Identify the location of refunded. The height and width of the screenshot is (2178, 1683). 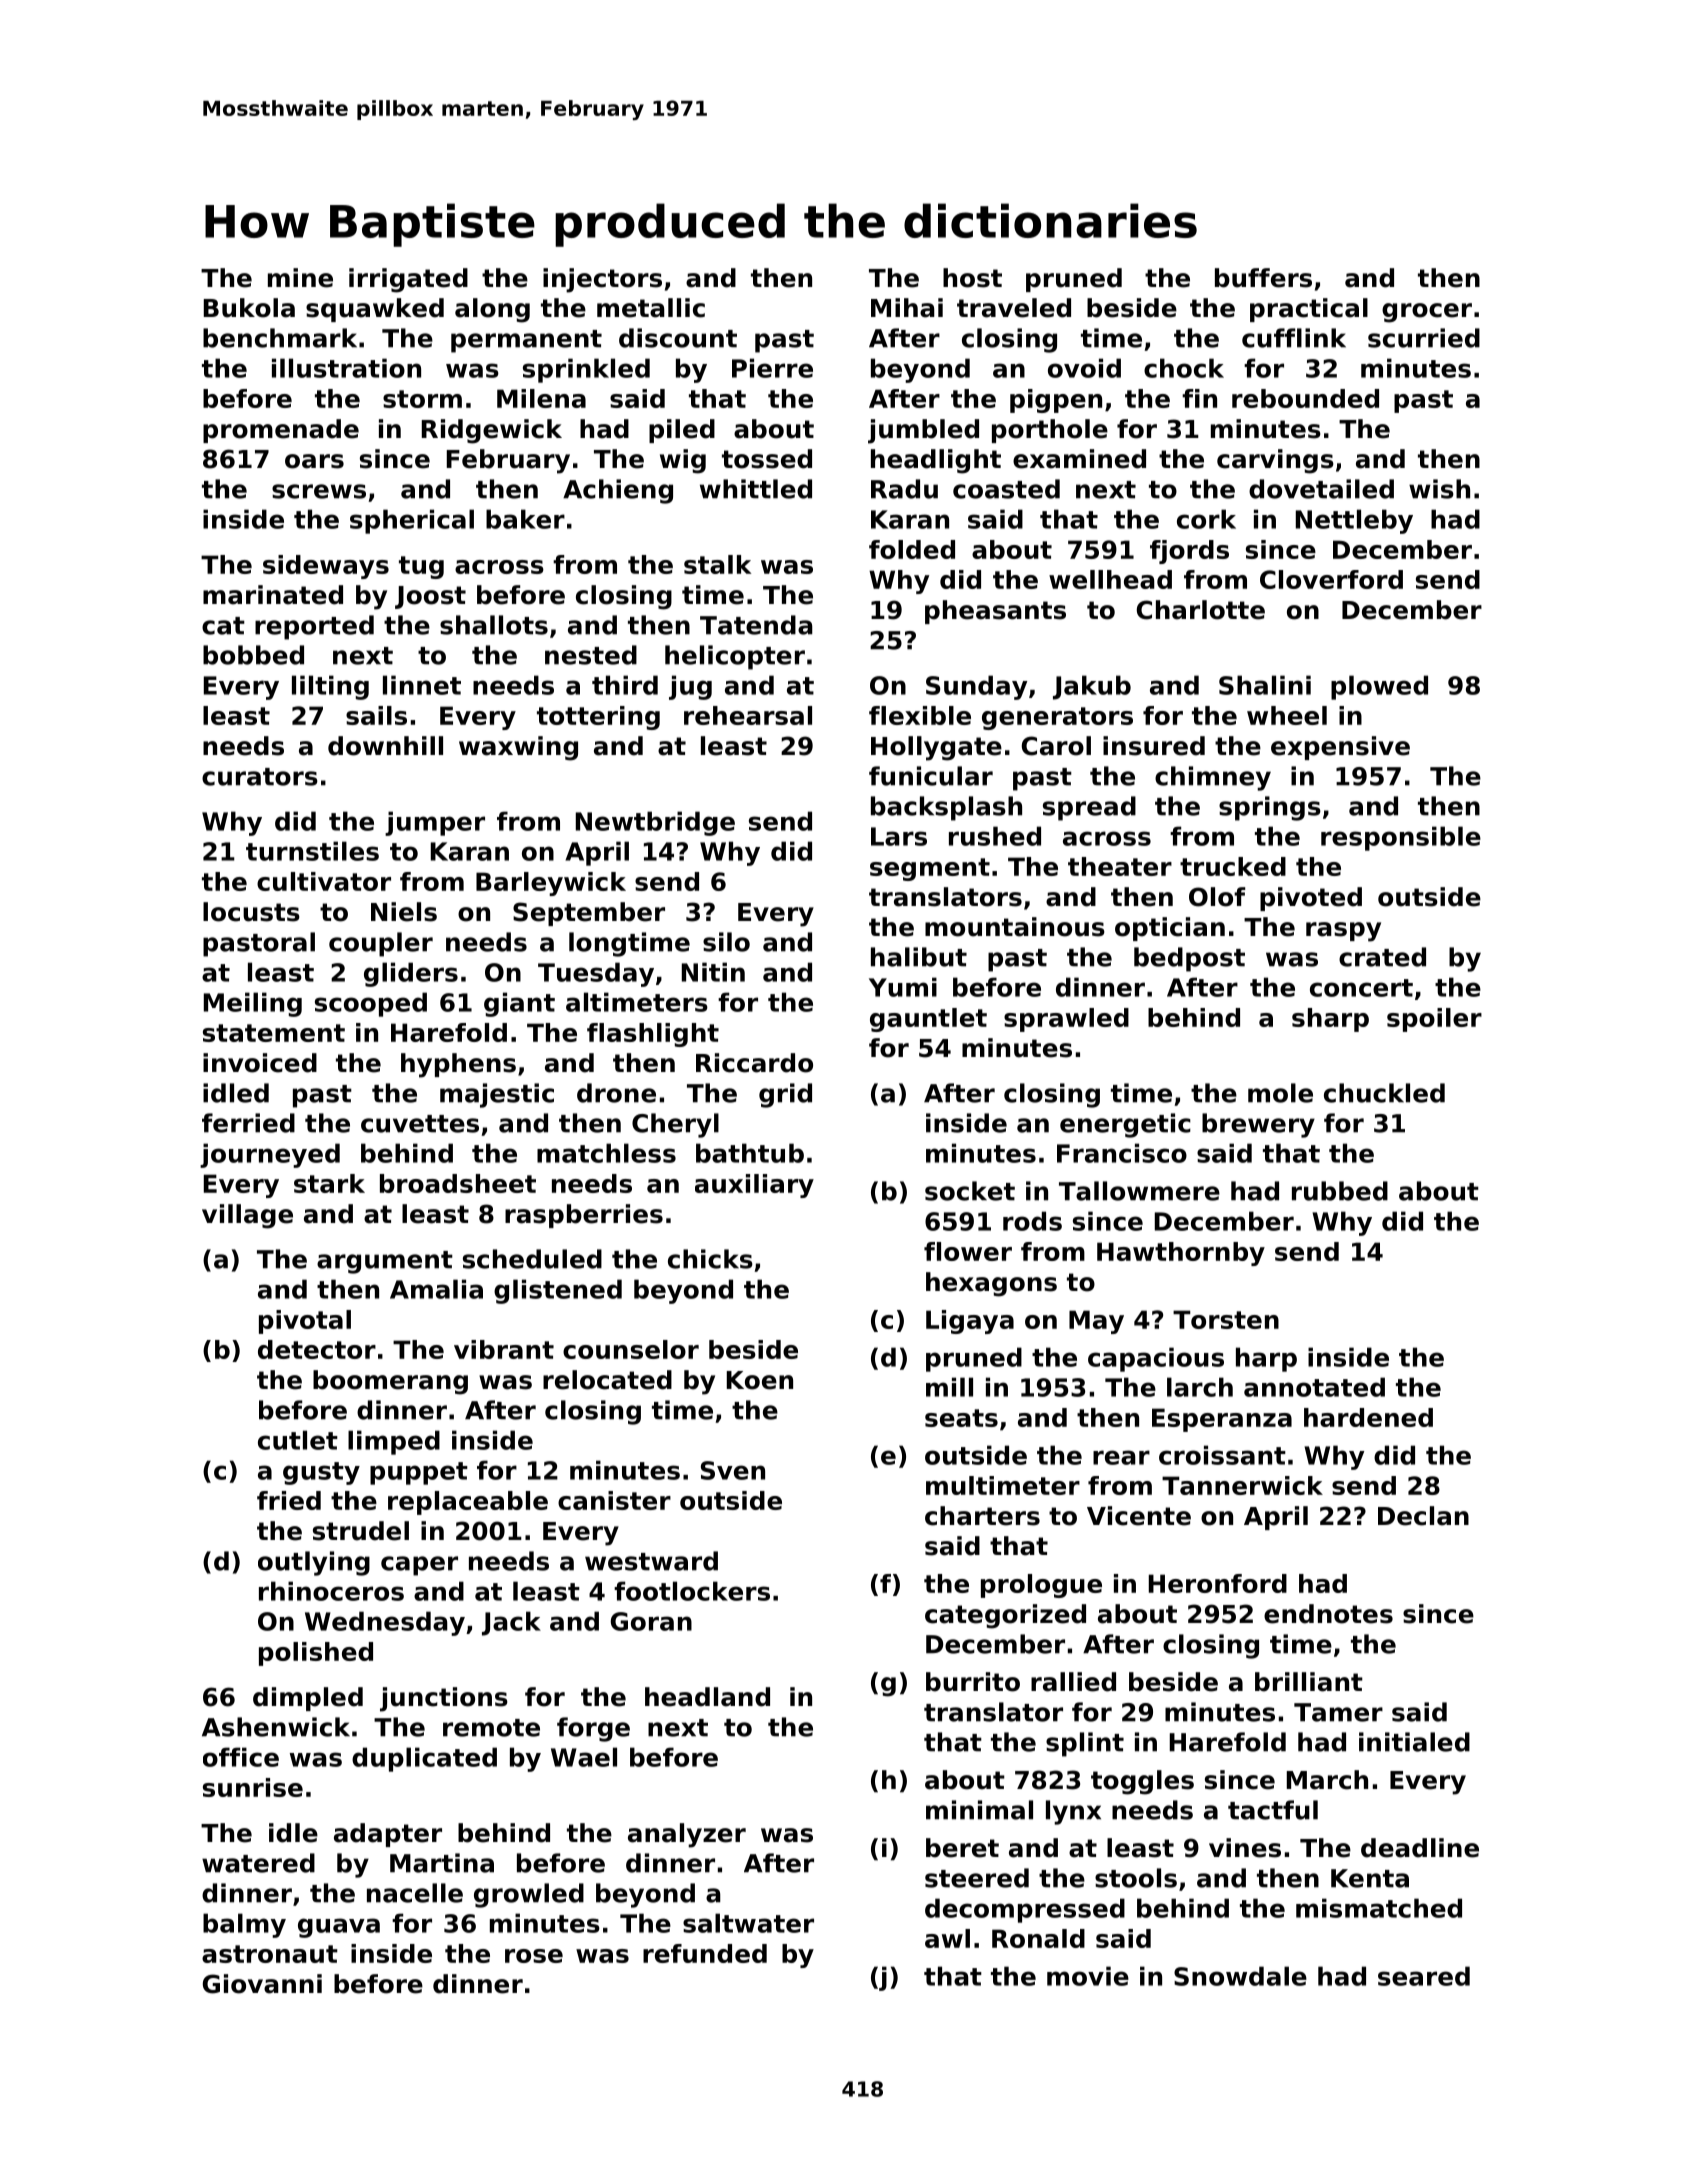
(705, 1953).
